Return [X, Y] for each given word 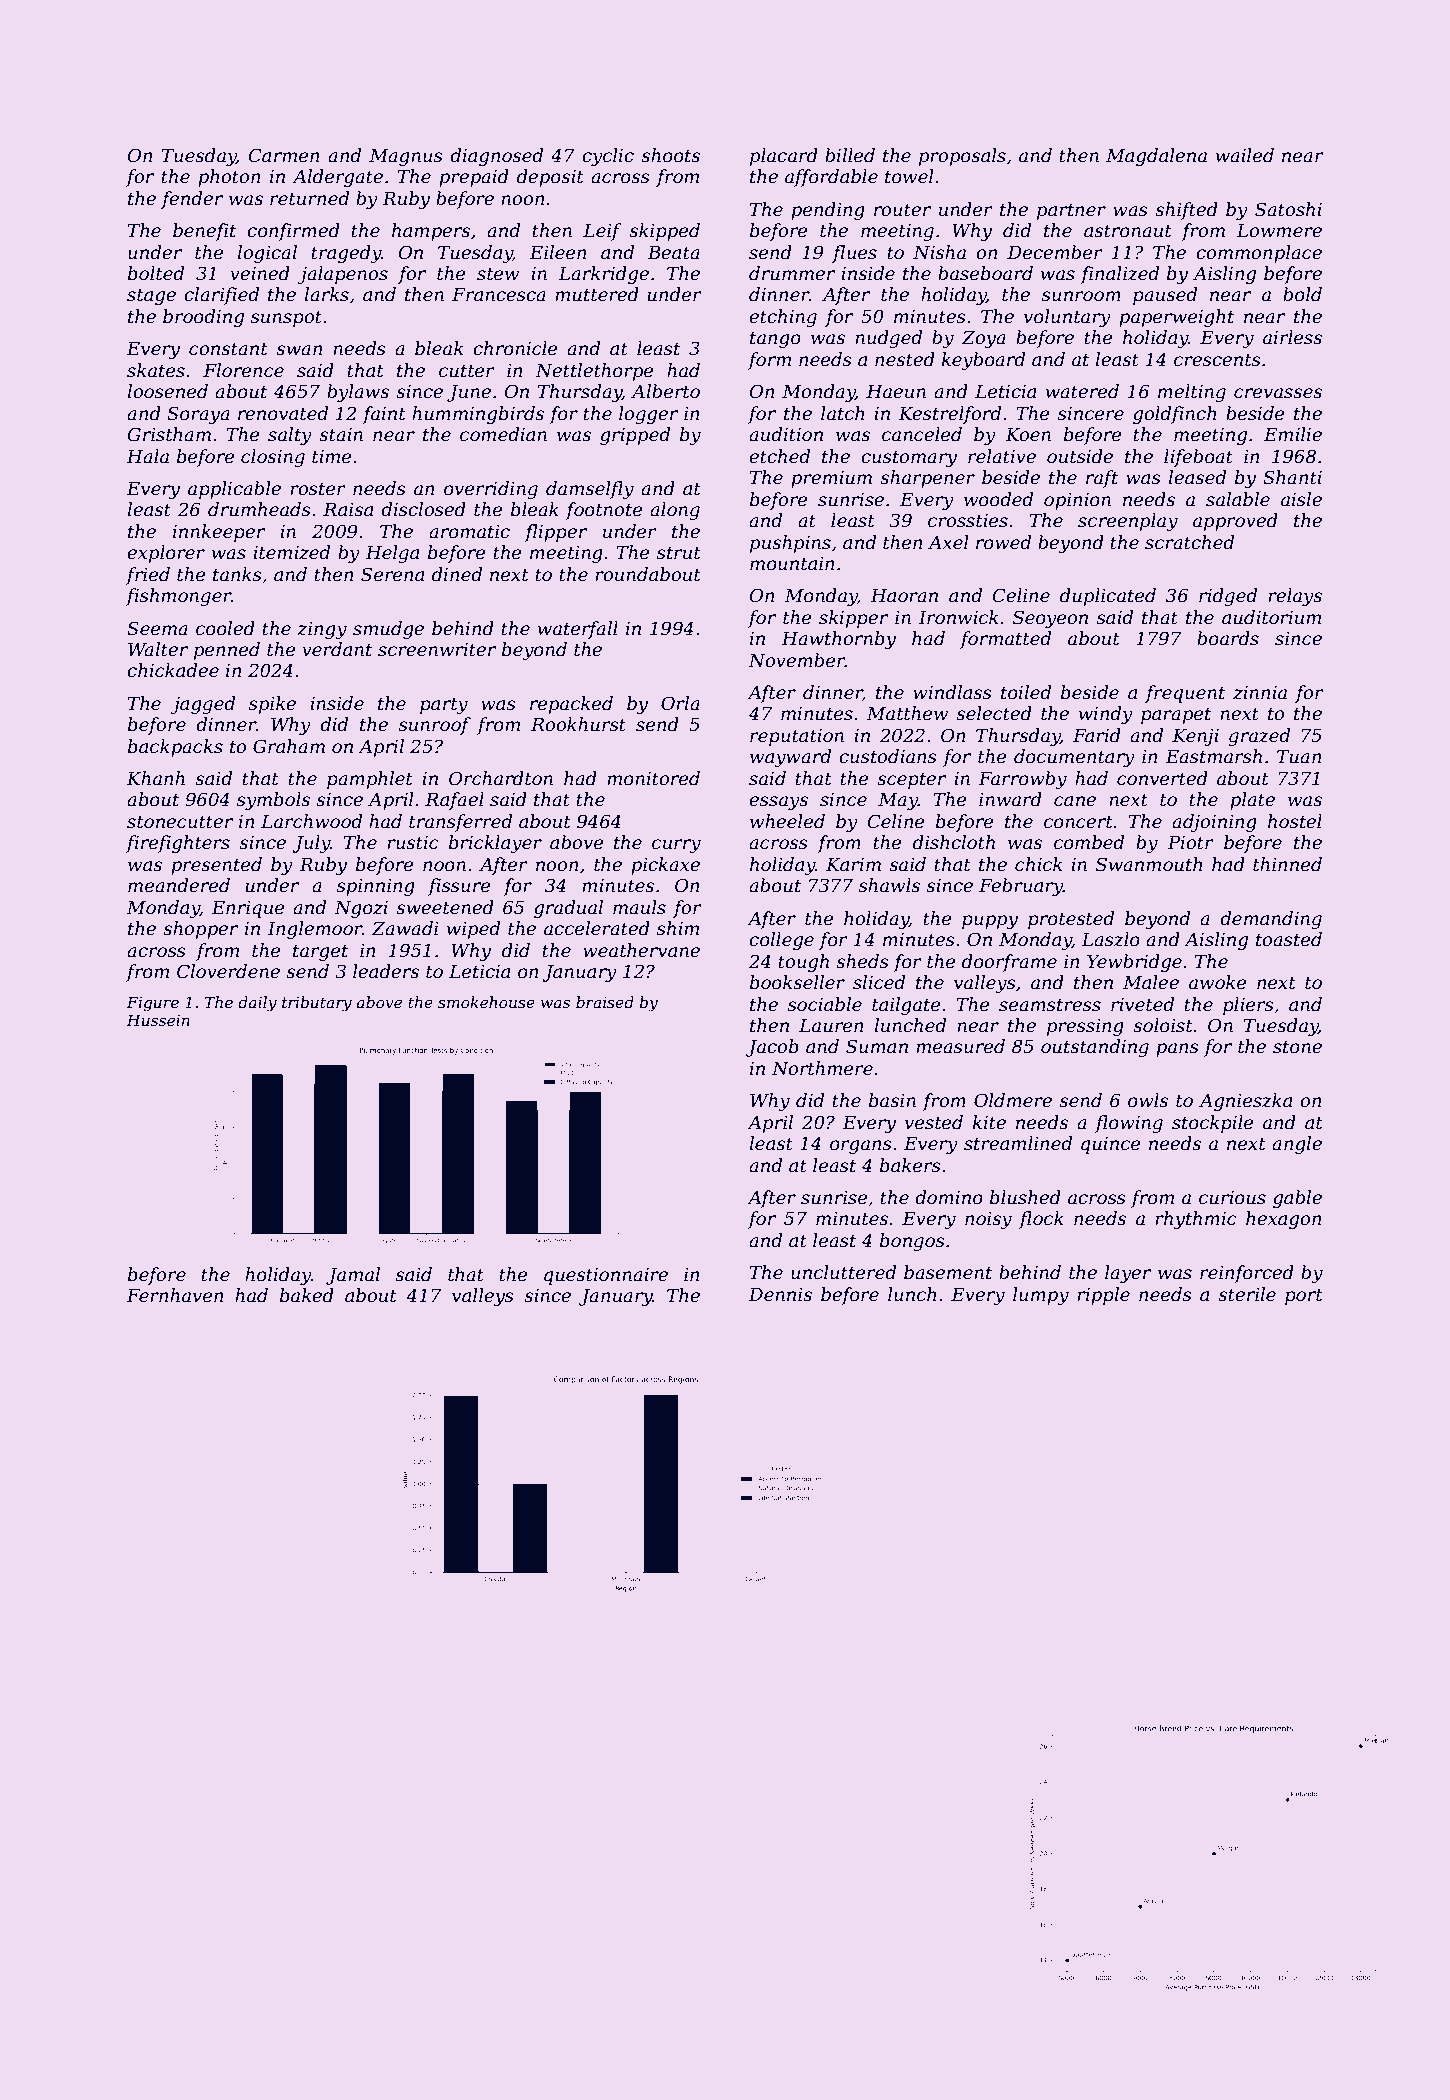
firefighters [178, 844]
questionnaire [606, 1276]
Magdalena [1156, 157]
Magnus [406, 157]
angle [1297, 1145]
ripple [1103, 1296]
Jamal [353, 1276]
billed [850, 155]
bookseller [797, 982]
